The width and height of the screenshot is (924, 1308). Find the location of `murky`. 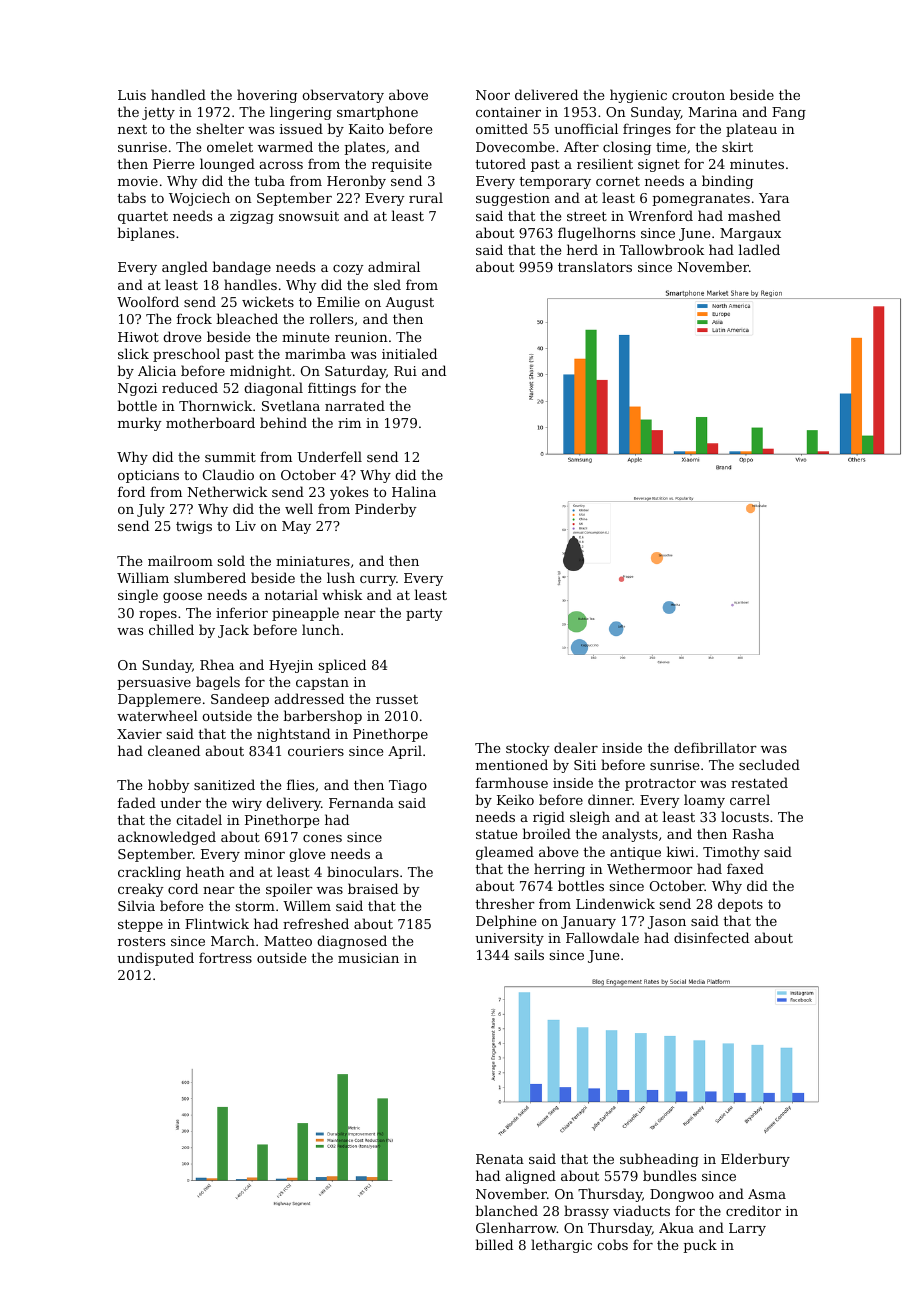

murky is located at coordinates (140, 424).
